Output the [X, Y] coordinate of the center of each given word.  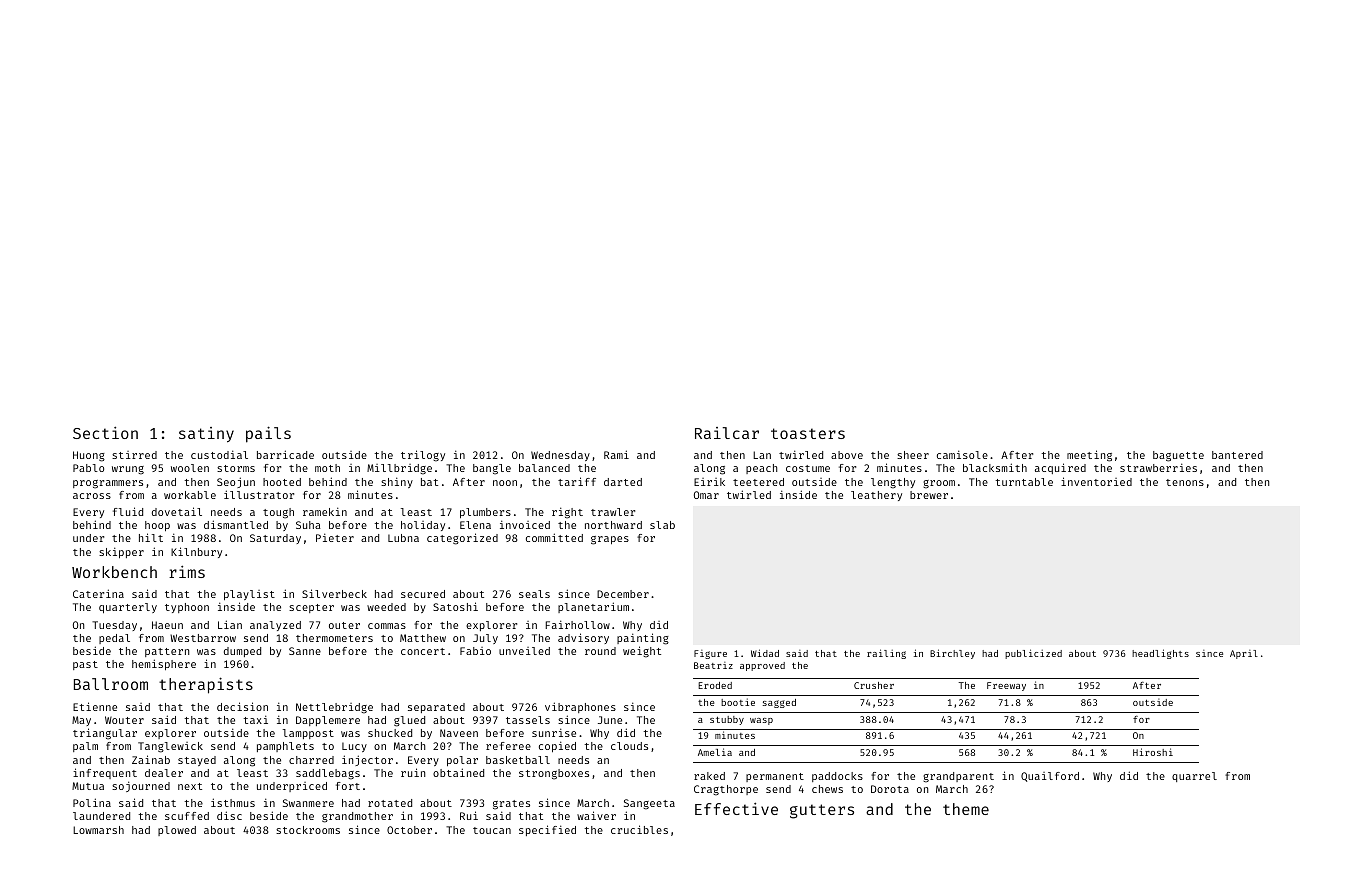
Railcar [727, 433]
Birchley [952, 654]
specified [547, 830]
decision [242, 706]
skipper [121, 552]
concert [423, 651]
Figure [710, 654]
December [623, 594]
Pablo [88, 468]
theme [966, 809]
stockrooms [308, 830]
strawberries [1158, 467]
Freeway [1006, 686]
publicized [1033, 654]
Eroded [715, 685]
